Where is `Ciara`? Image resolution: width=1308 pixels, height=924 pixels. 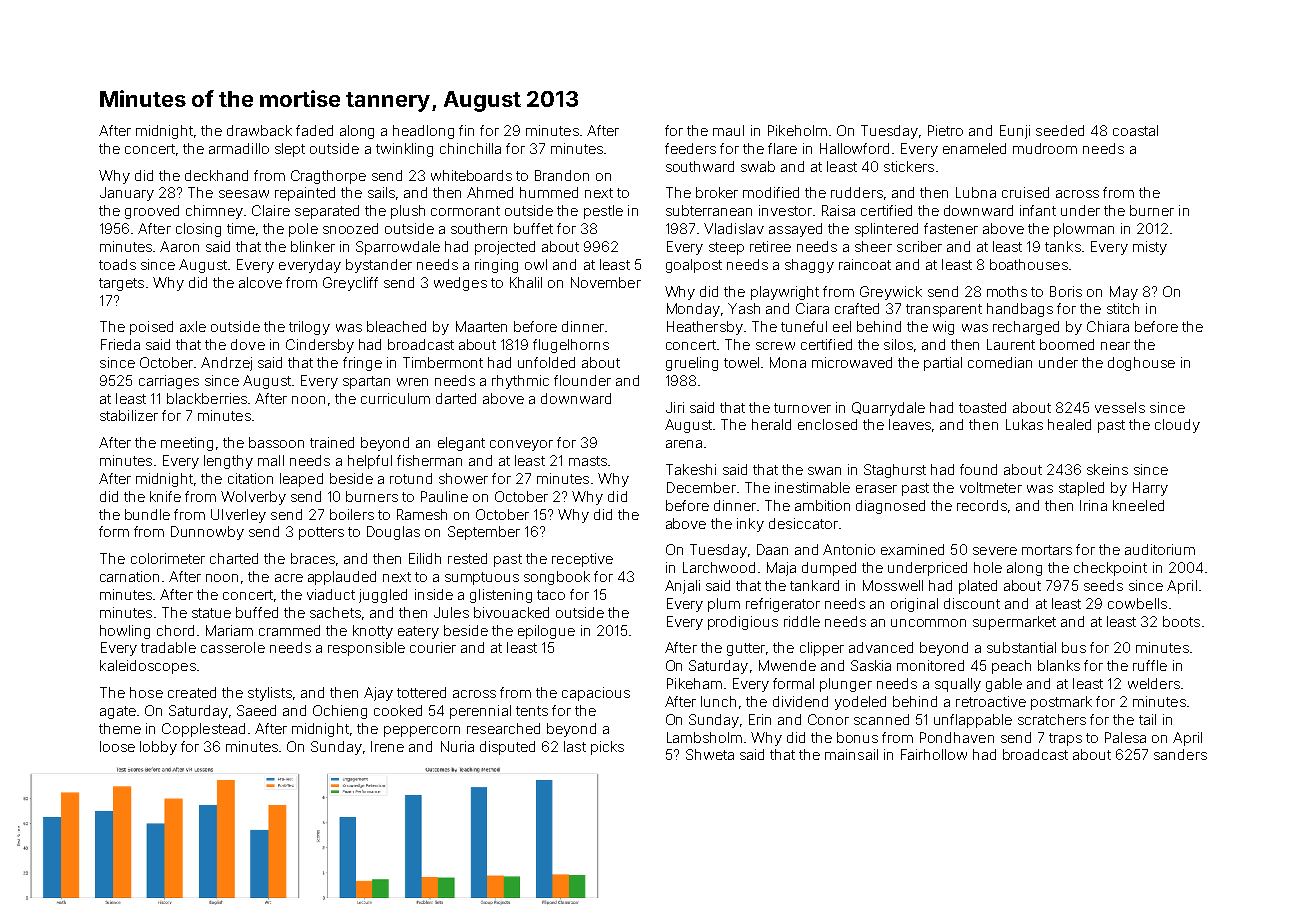
Ciara is located at coordinates (812, 308).
